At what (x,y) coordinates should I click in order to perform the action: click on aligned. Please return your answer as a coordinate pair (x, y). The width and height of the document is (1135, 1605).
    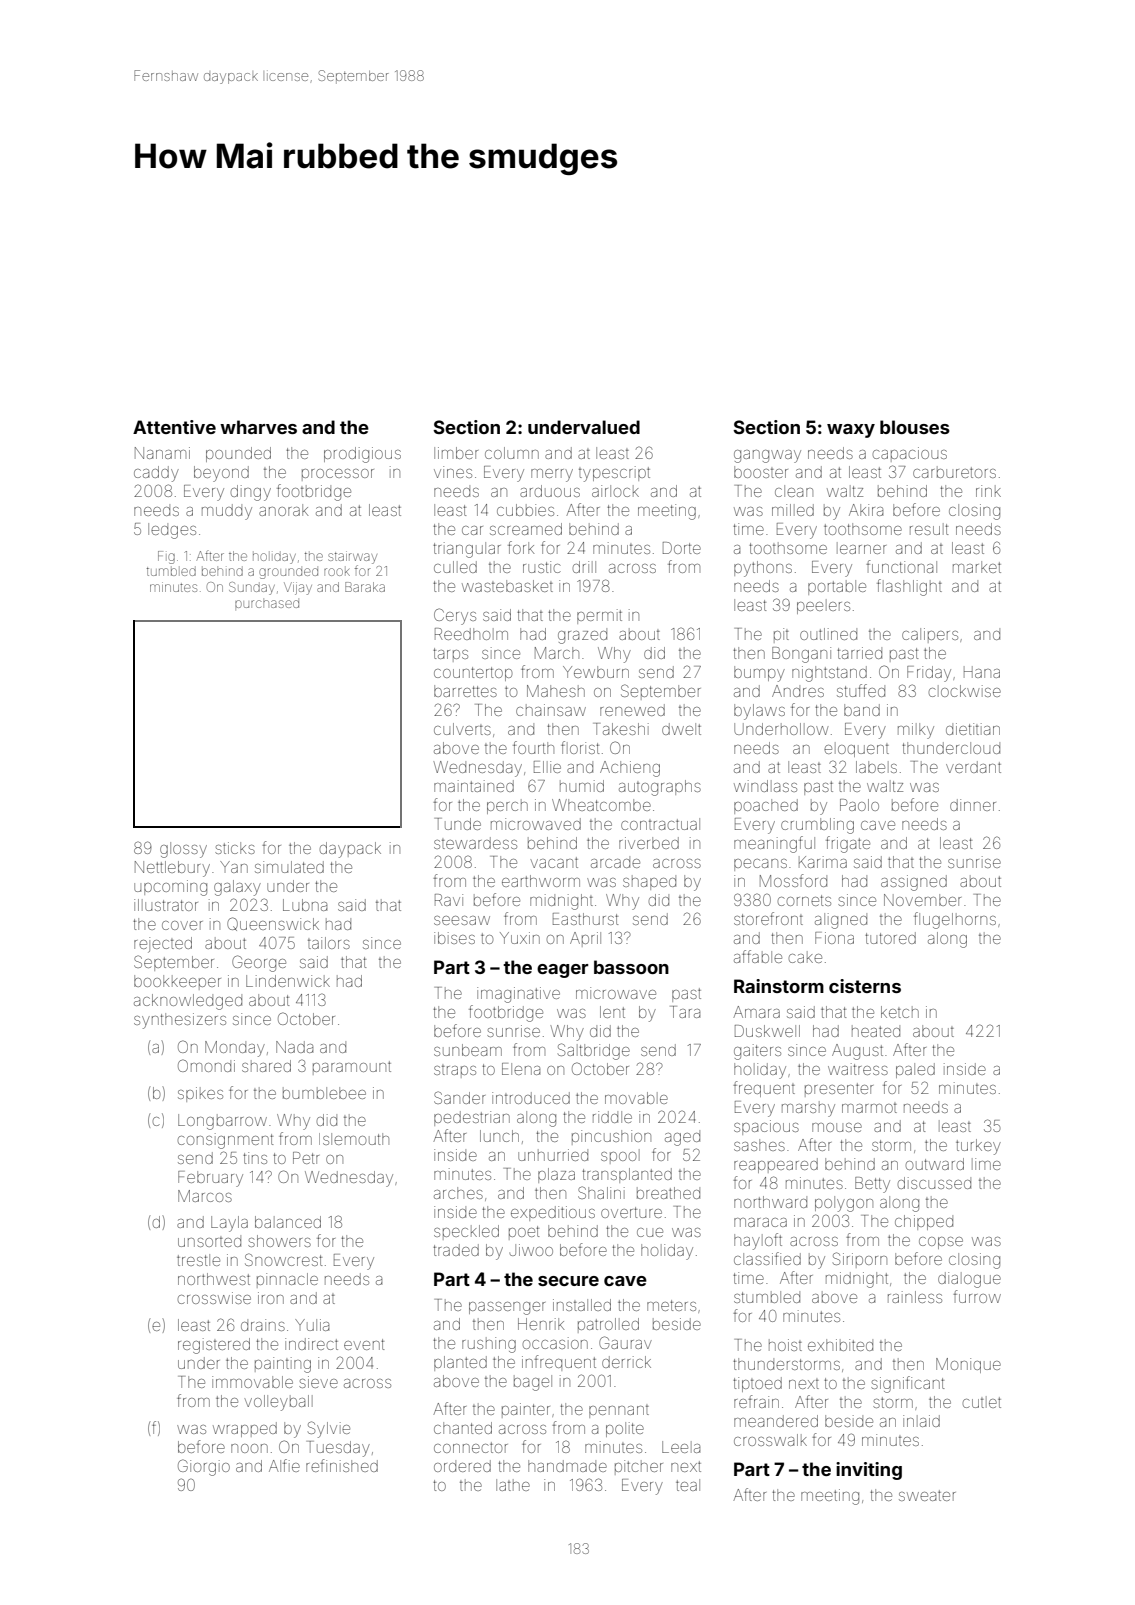
    Looking at the image, I should click on (841, 921).
